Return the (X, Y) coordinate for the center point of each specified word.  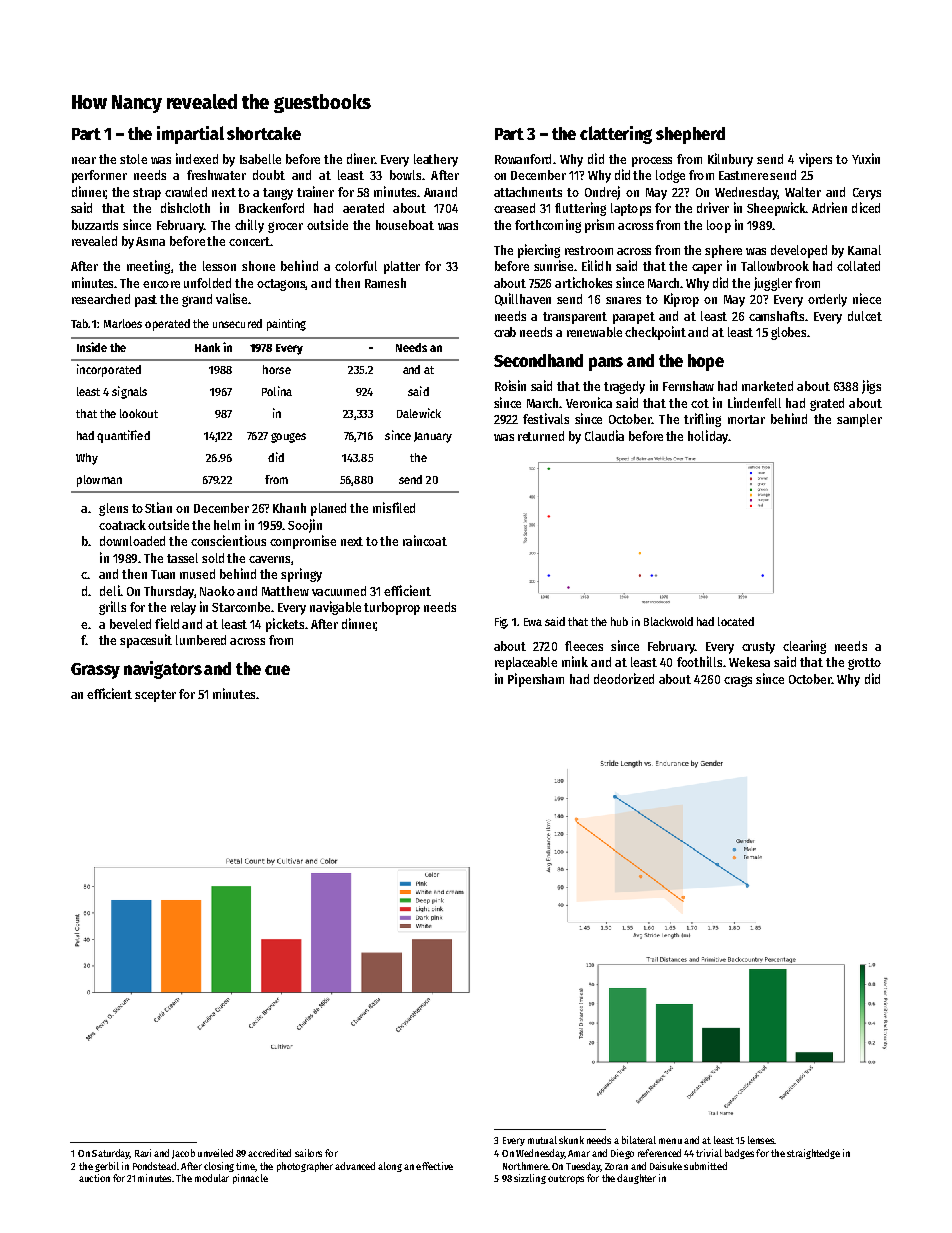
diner (360, 158)
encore (161, 284)
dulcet (865, 316)
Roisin (510, 385)
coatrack (122, 525)
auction (94, 1178)
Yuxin (866, 158)
